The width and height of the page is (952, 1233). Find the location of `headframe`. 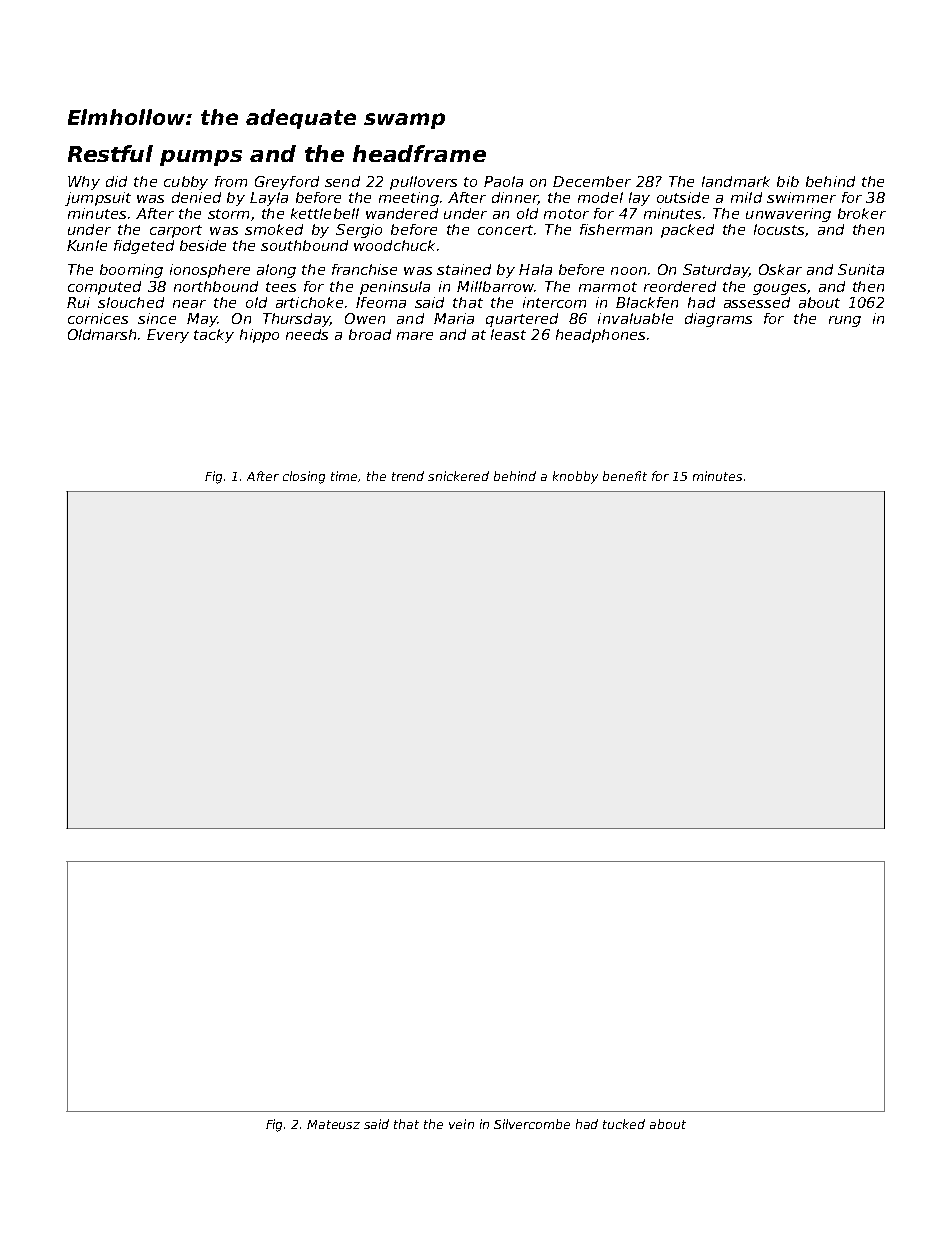

headframe is located at coordinates (419, 153).
